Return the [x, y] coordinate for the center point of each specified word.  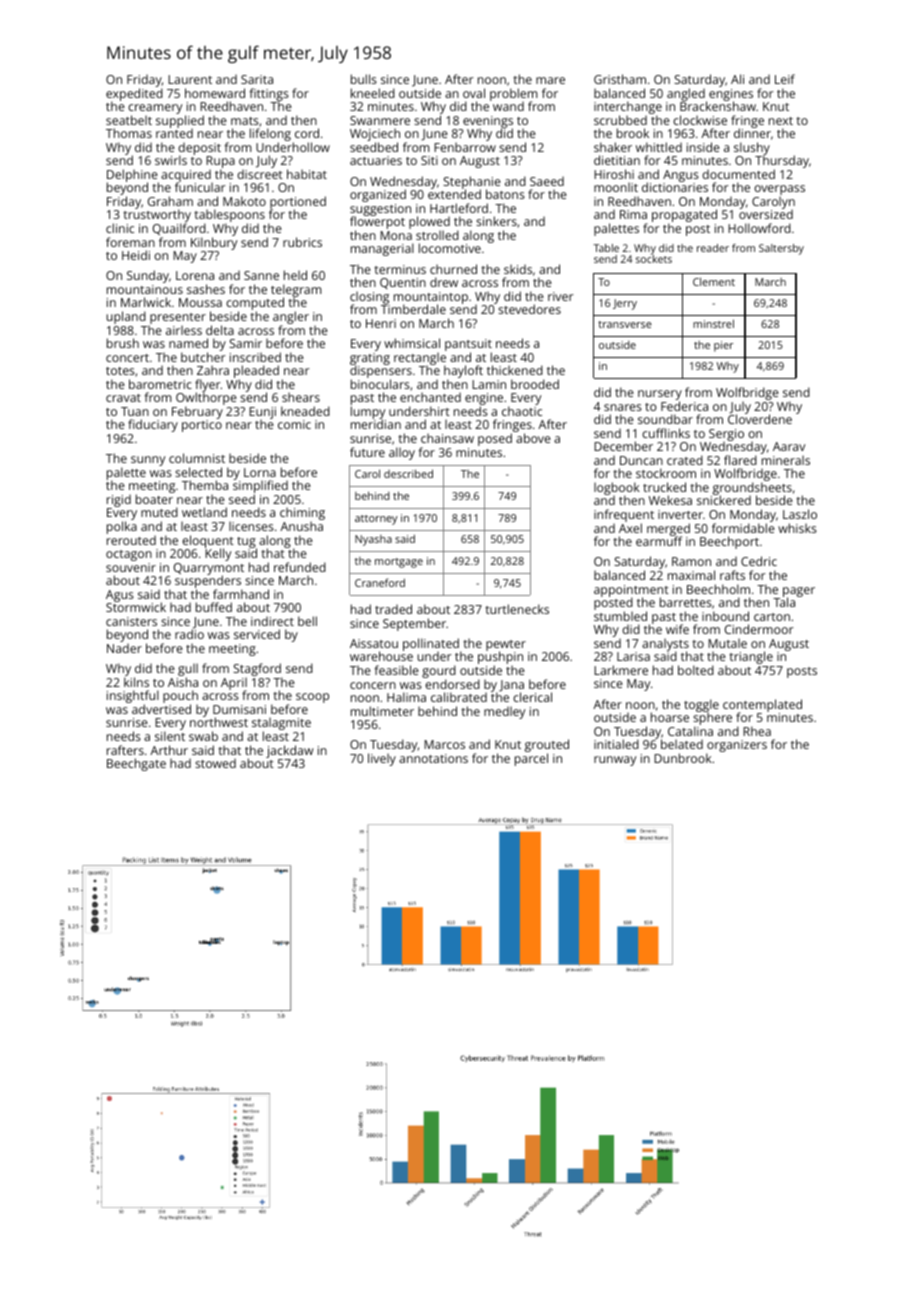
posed [495, 439]
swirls [171, 160]
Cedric [759, 561]
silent [170, 736]
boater [154, 499]
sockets [654, 259]
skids [518, 269]
